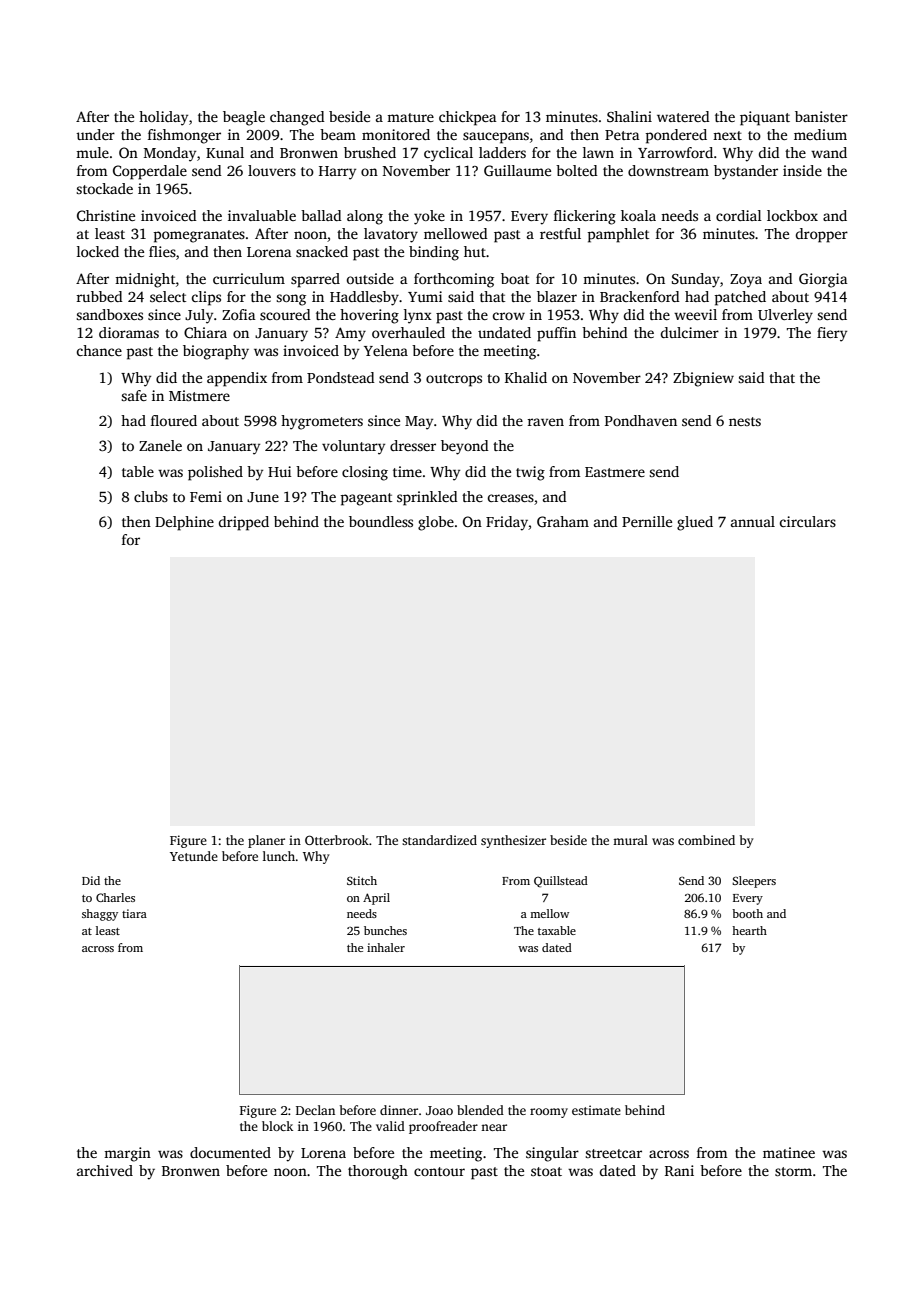 The image size is (924, 1311). What do you see at coordinates (115, 897) in the image?
I see `Charles` at bounding box center [115, 897].
